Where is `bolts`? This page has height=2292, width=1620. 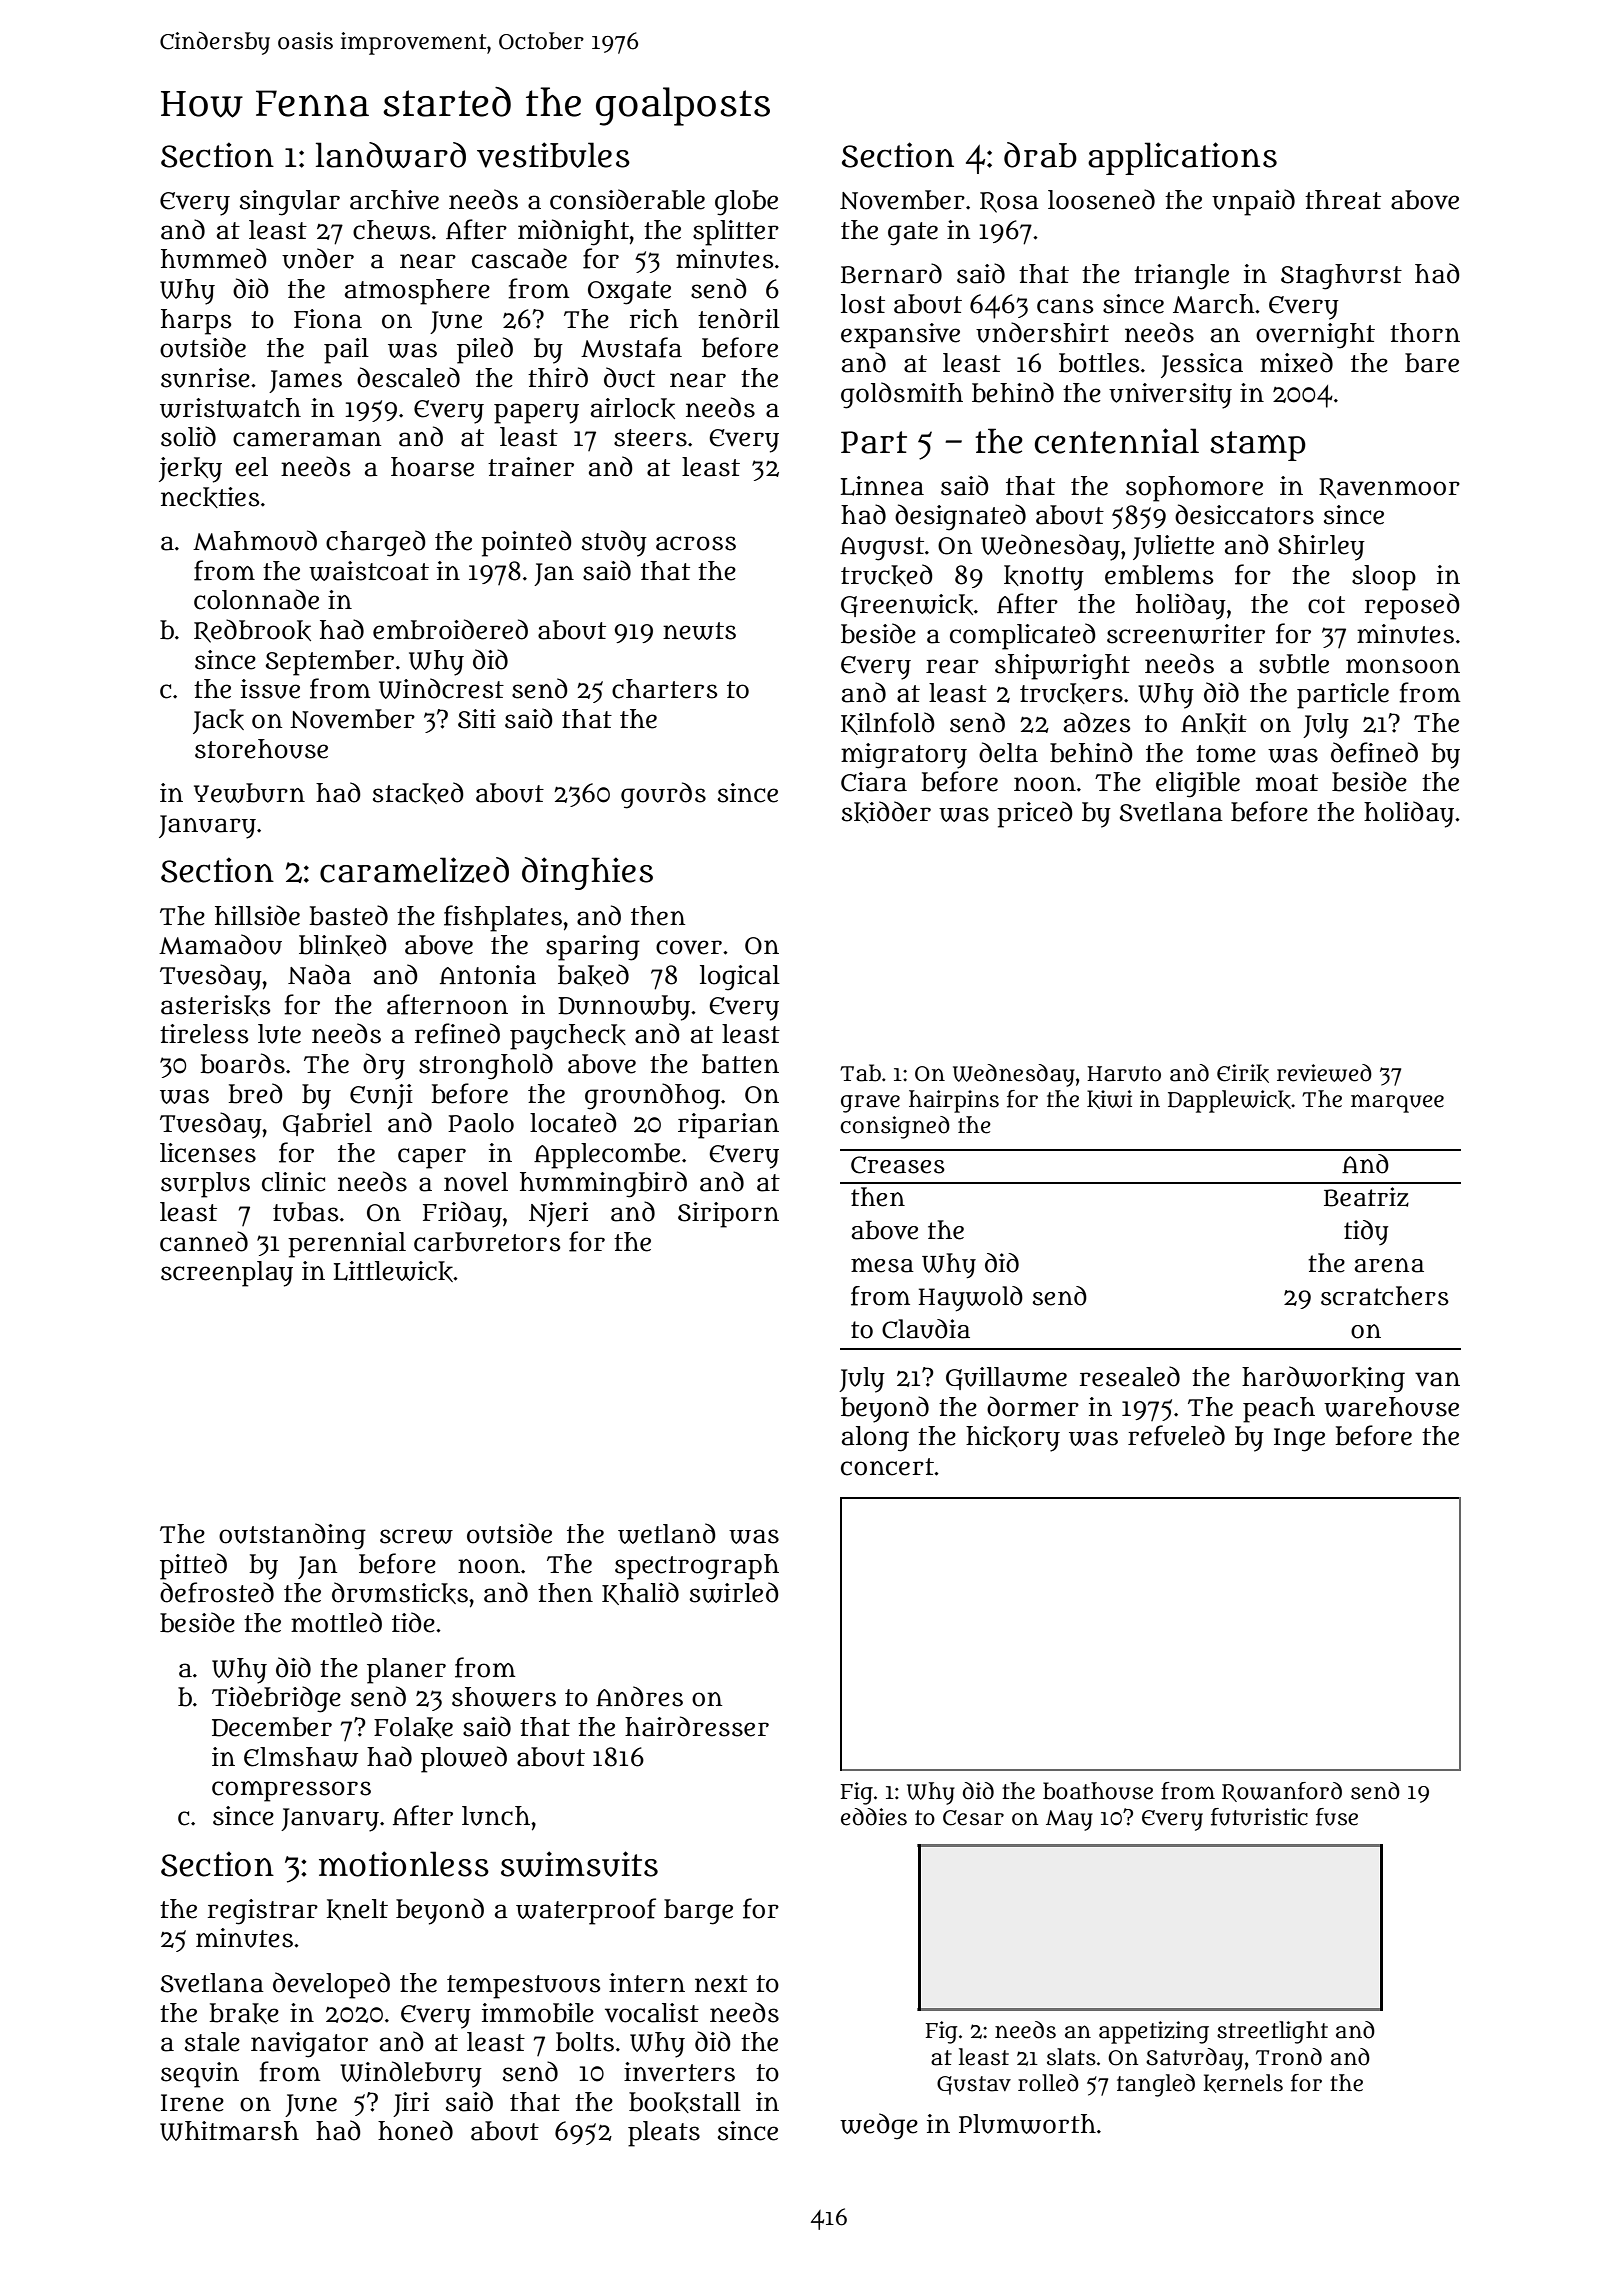 bolts is located at coordinates (585, 2042).
